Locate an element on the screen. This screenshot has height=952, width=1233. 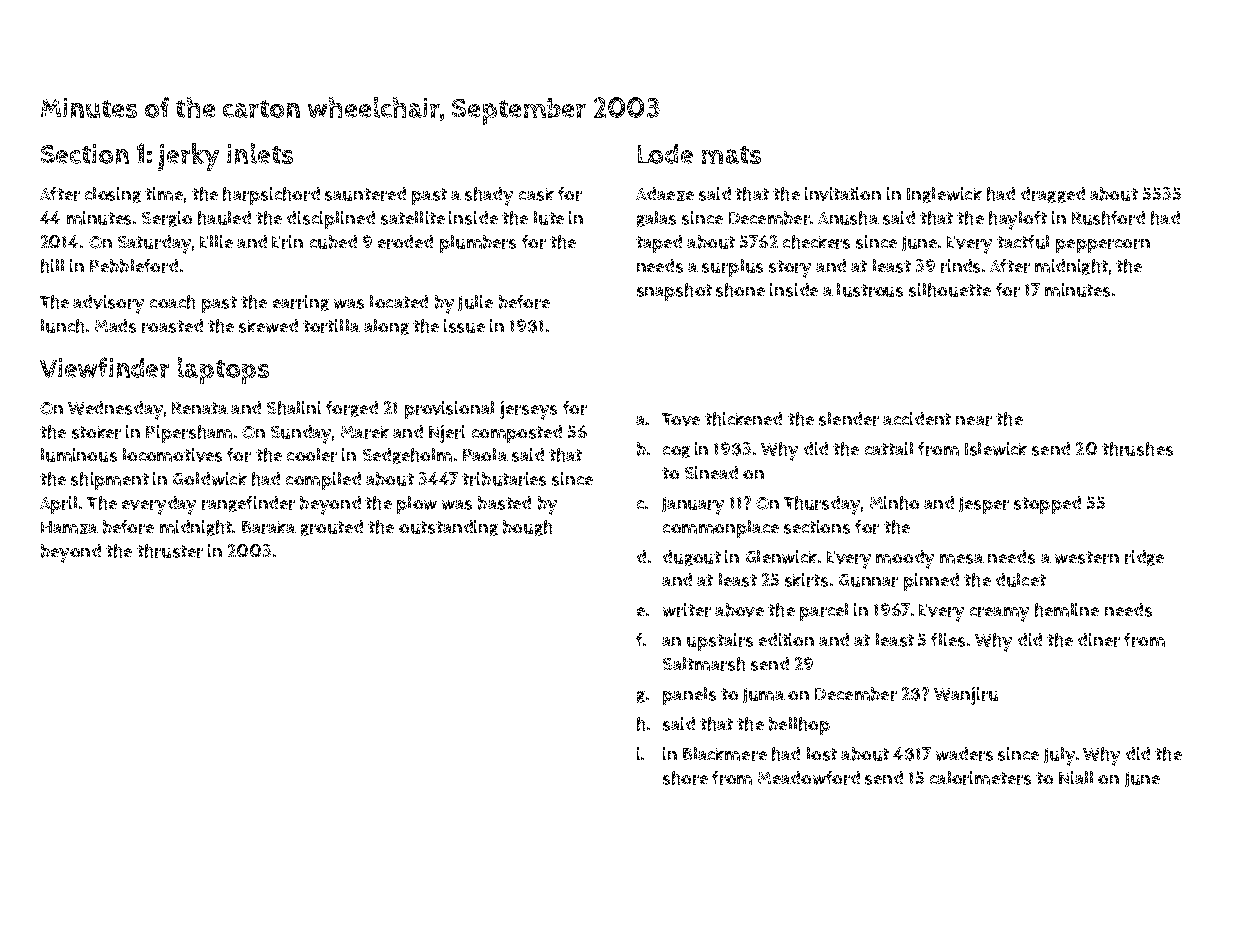
cooler is located at coordinates (312, 455).
